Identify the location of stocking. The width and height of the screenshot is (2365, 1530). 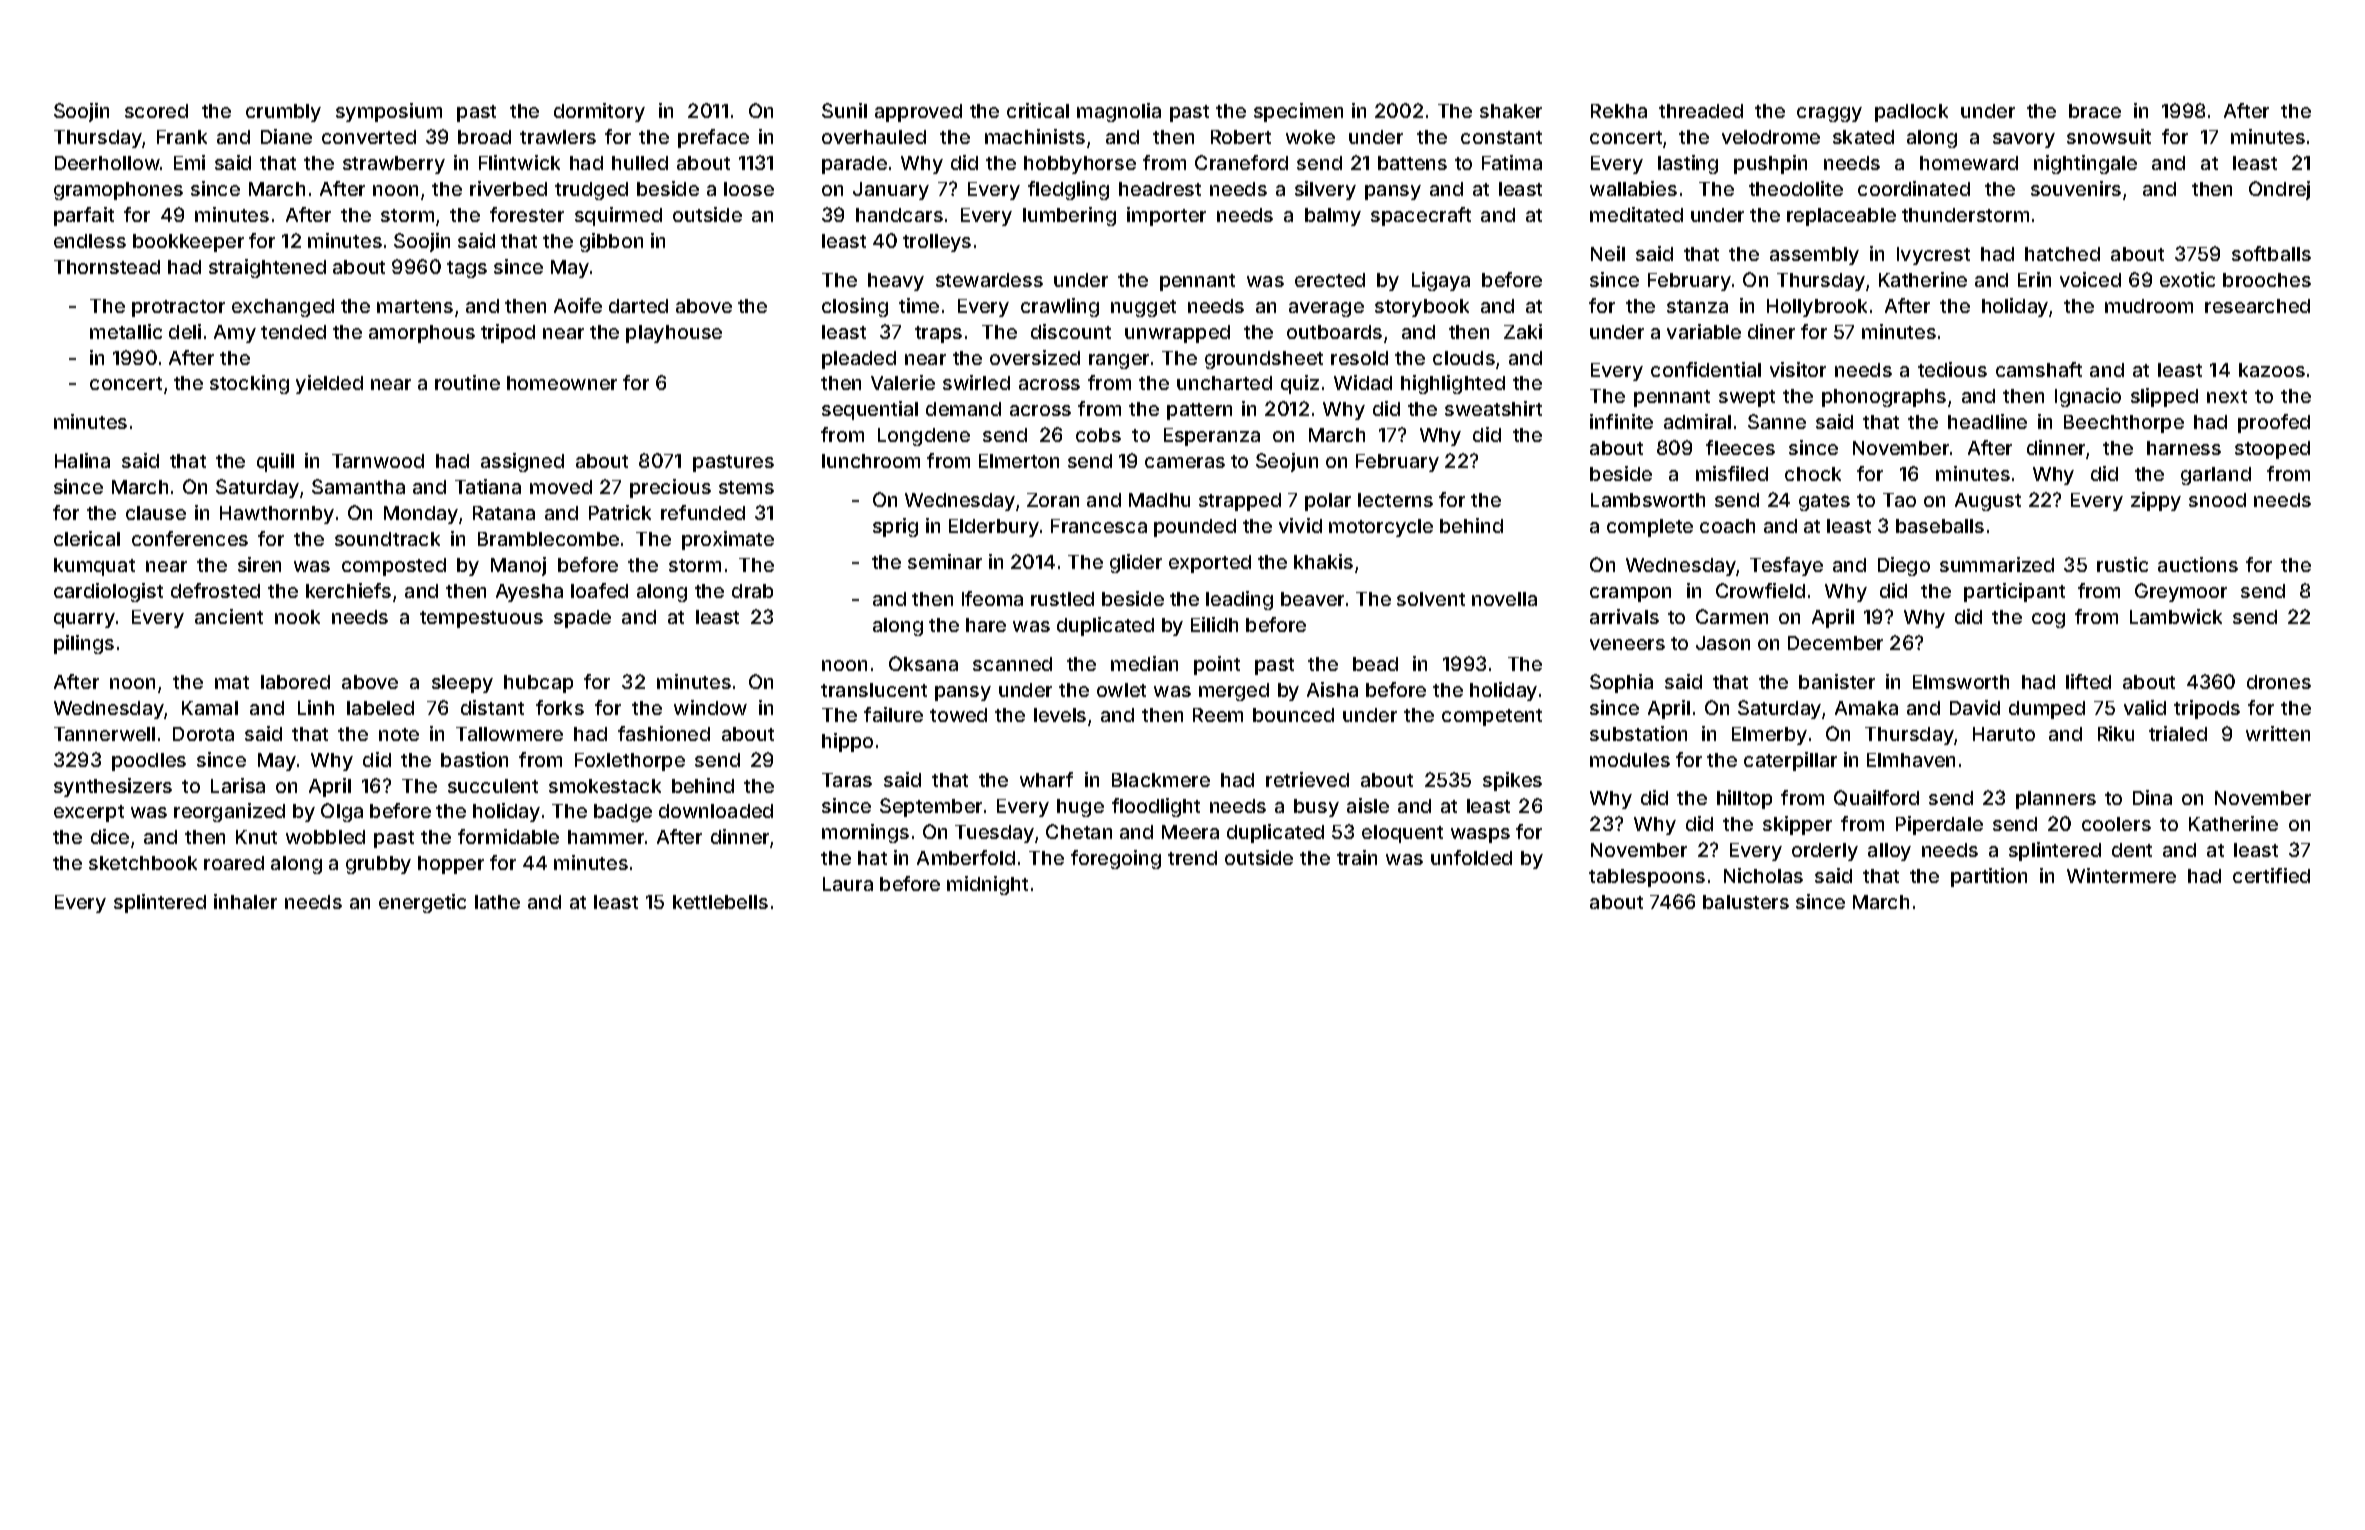
(249, 384).
